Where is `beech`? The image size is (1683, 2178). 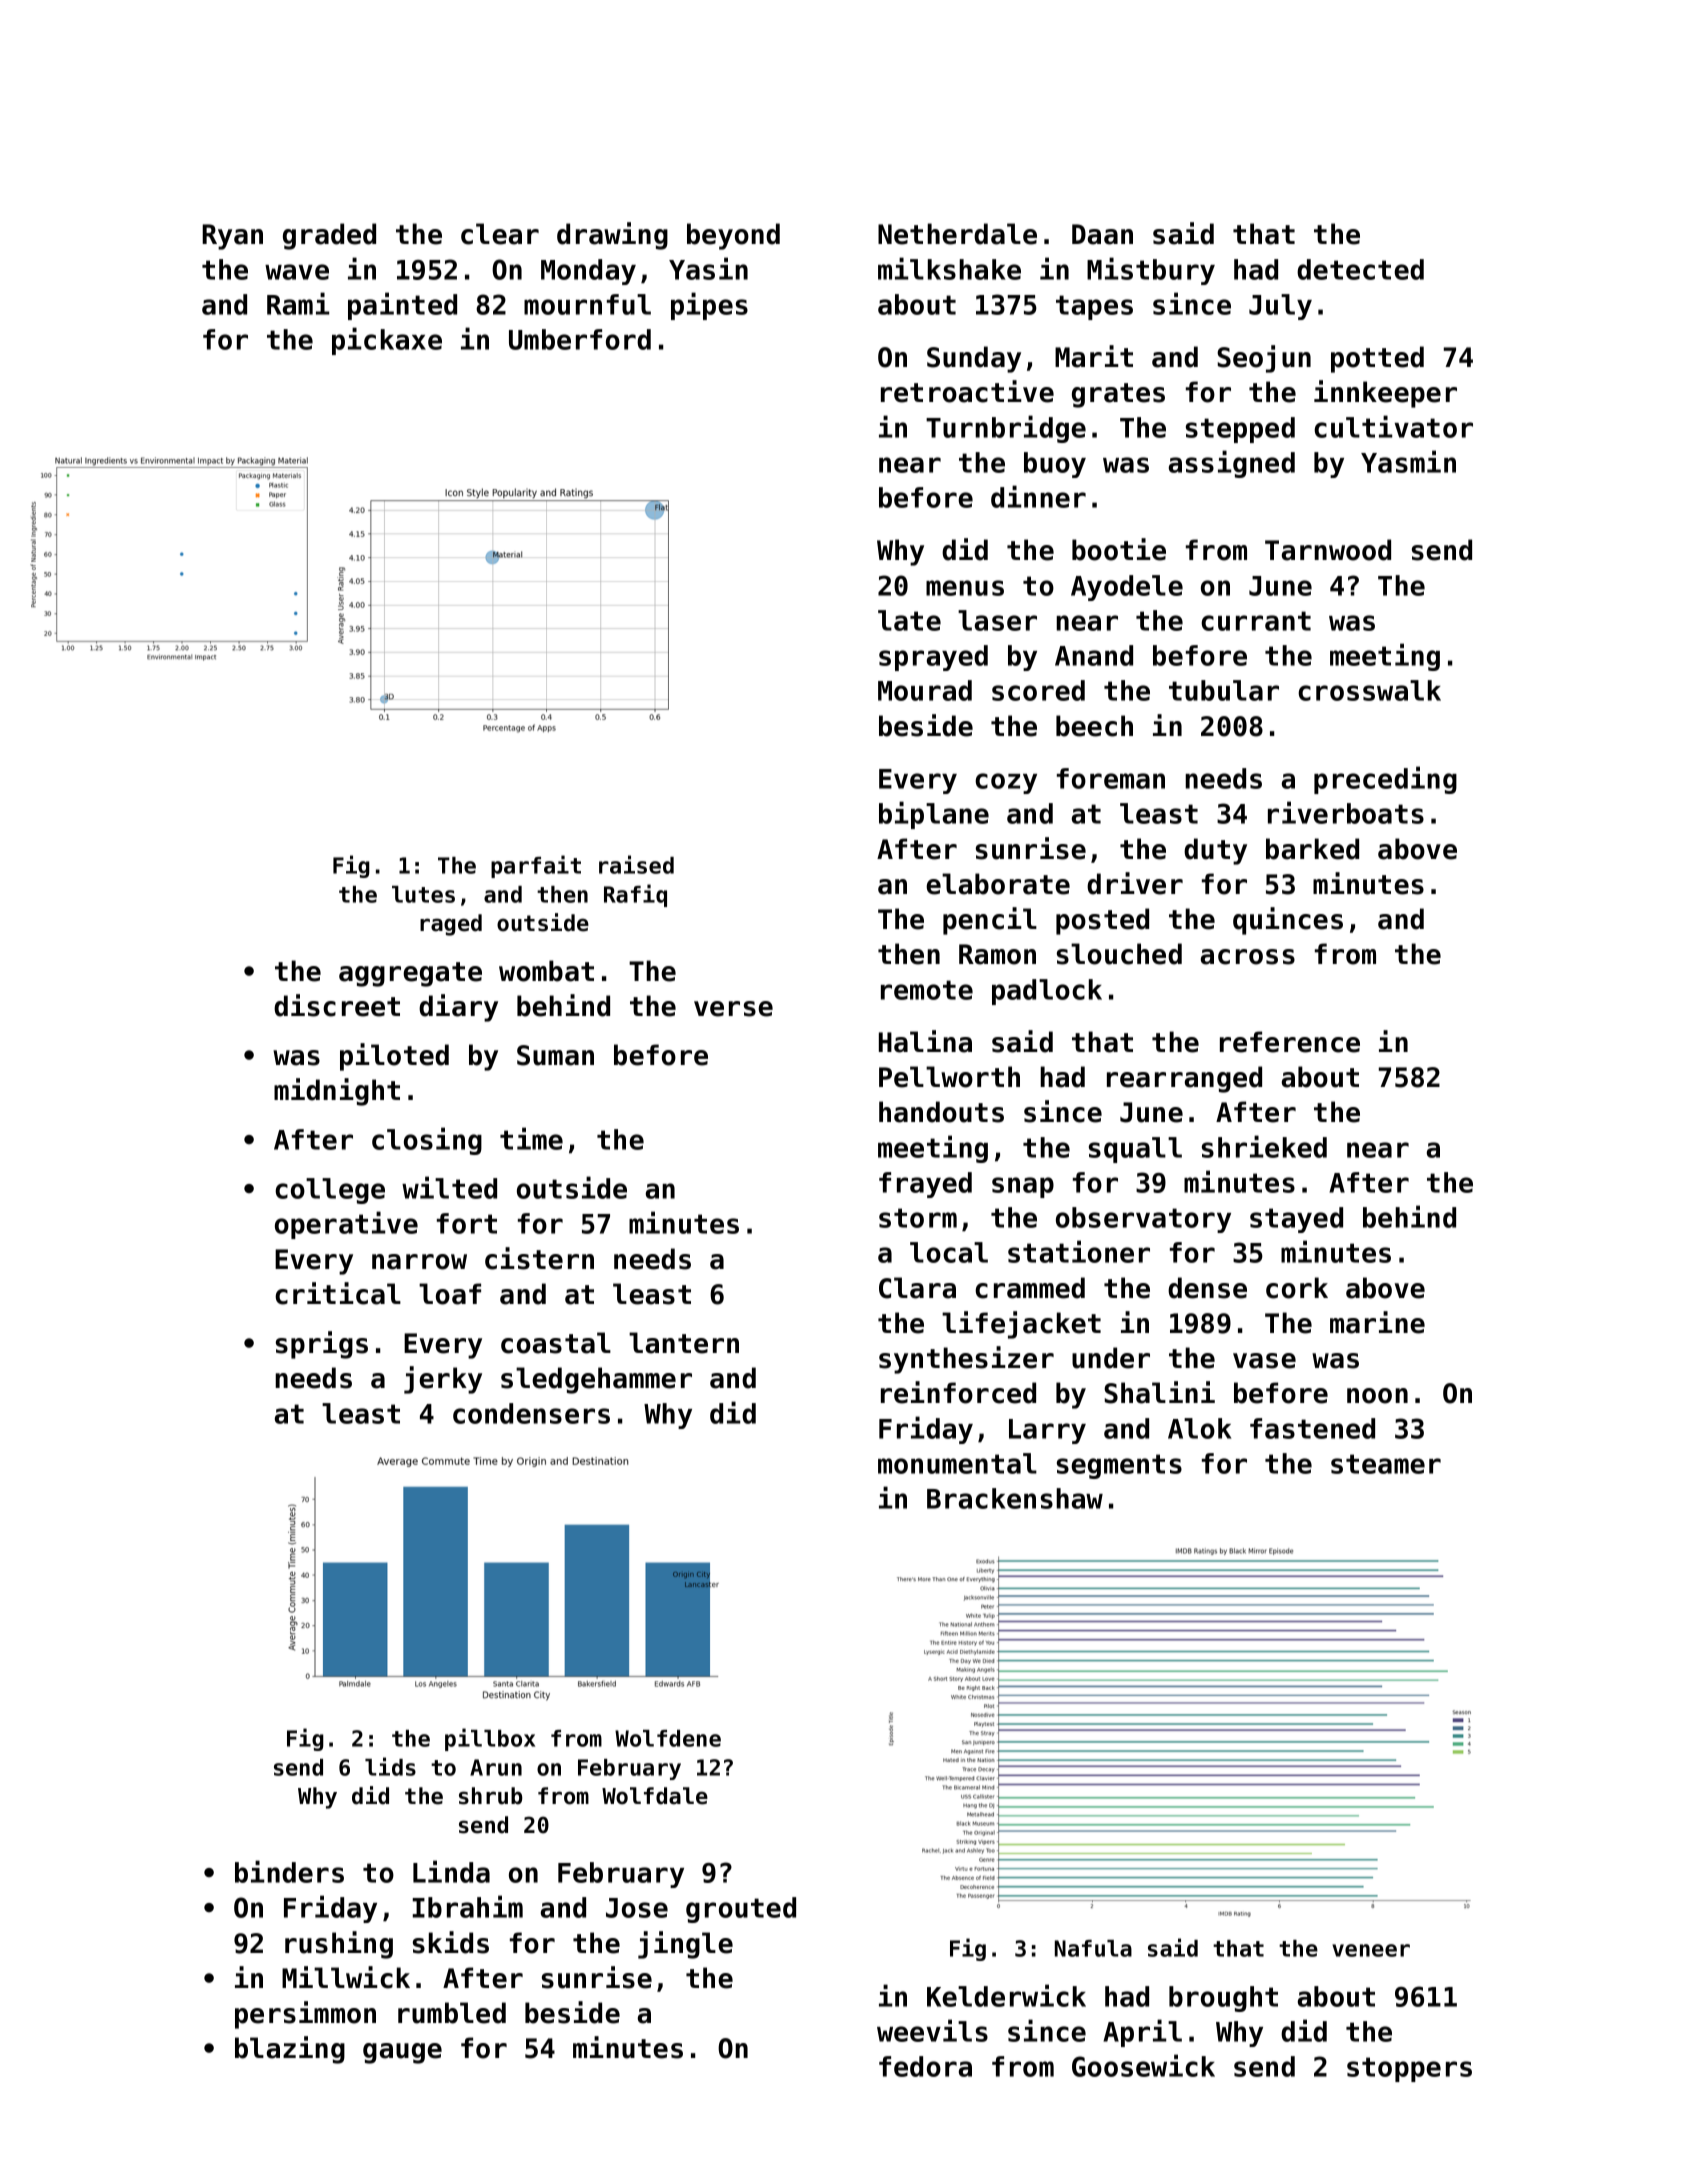
beech is located at coordinates (1094, 726).
